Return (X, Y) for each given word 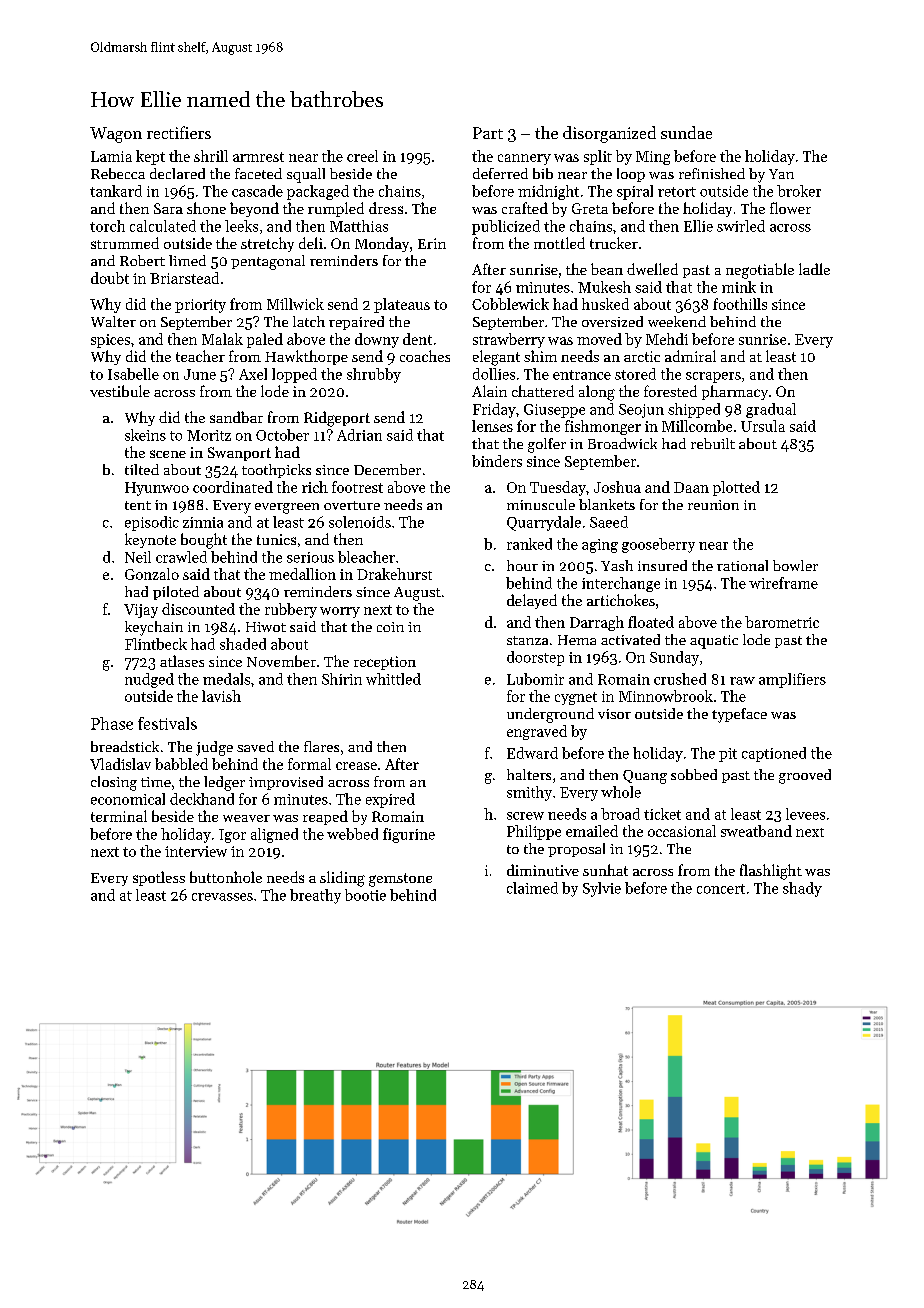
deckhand (202, 799)
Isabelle (133, 374)
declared (177, 173)
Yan (781, 174)
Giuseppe (554, 411)
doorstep (535, 658)
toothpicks (276, 471)
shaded (243, 644)
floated (651, 622)
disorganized (609, 134)
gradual (771, 410)
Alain (489, 391)
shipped (694, 410)
